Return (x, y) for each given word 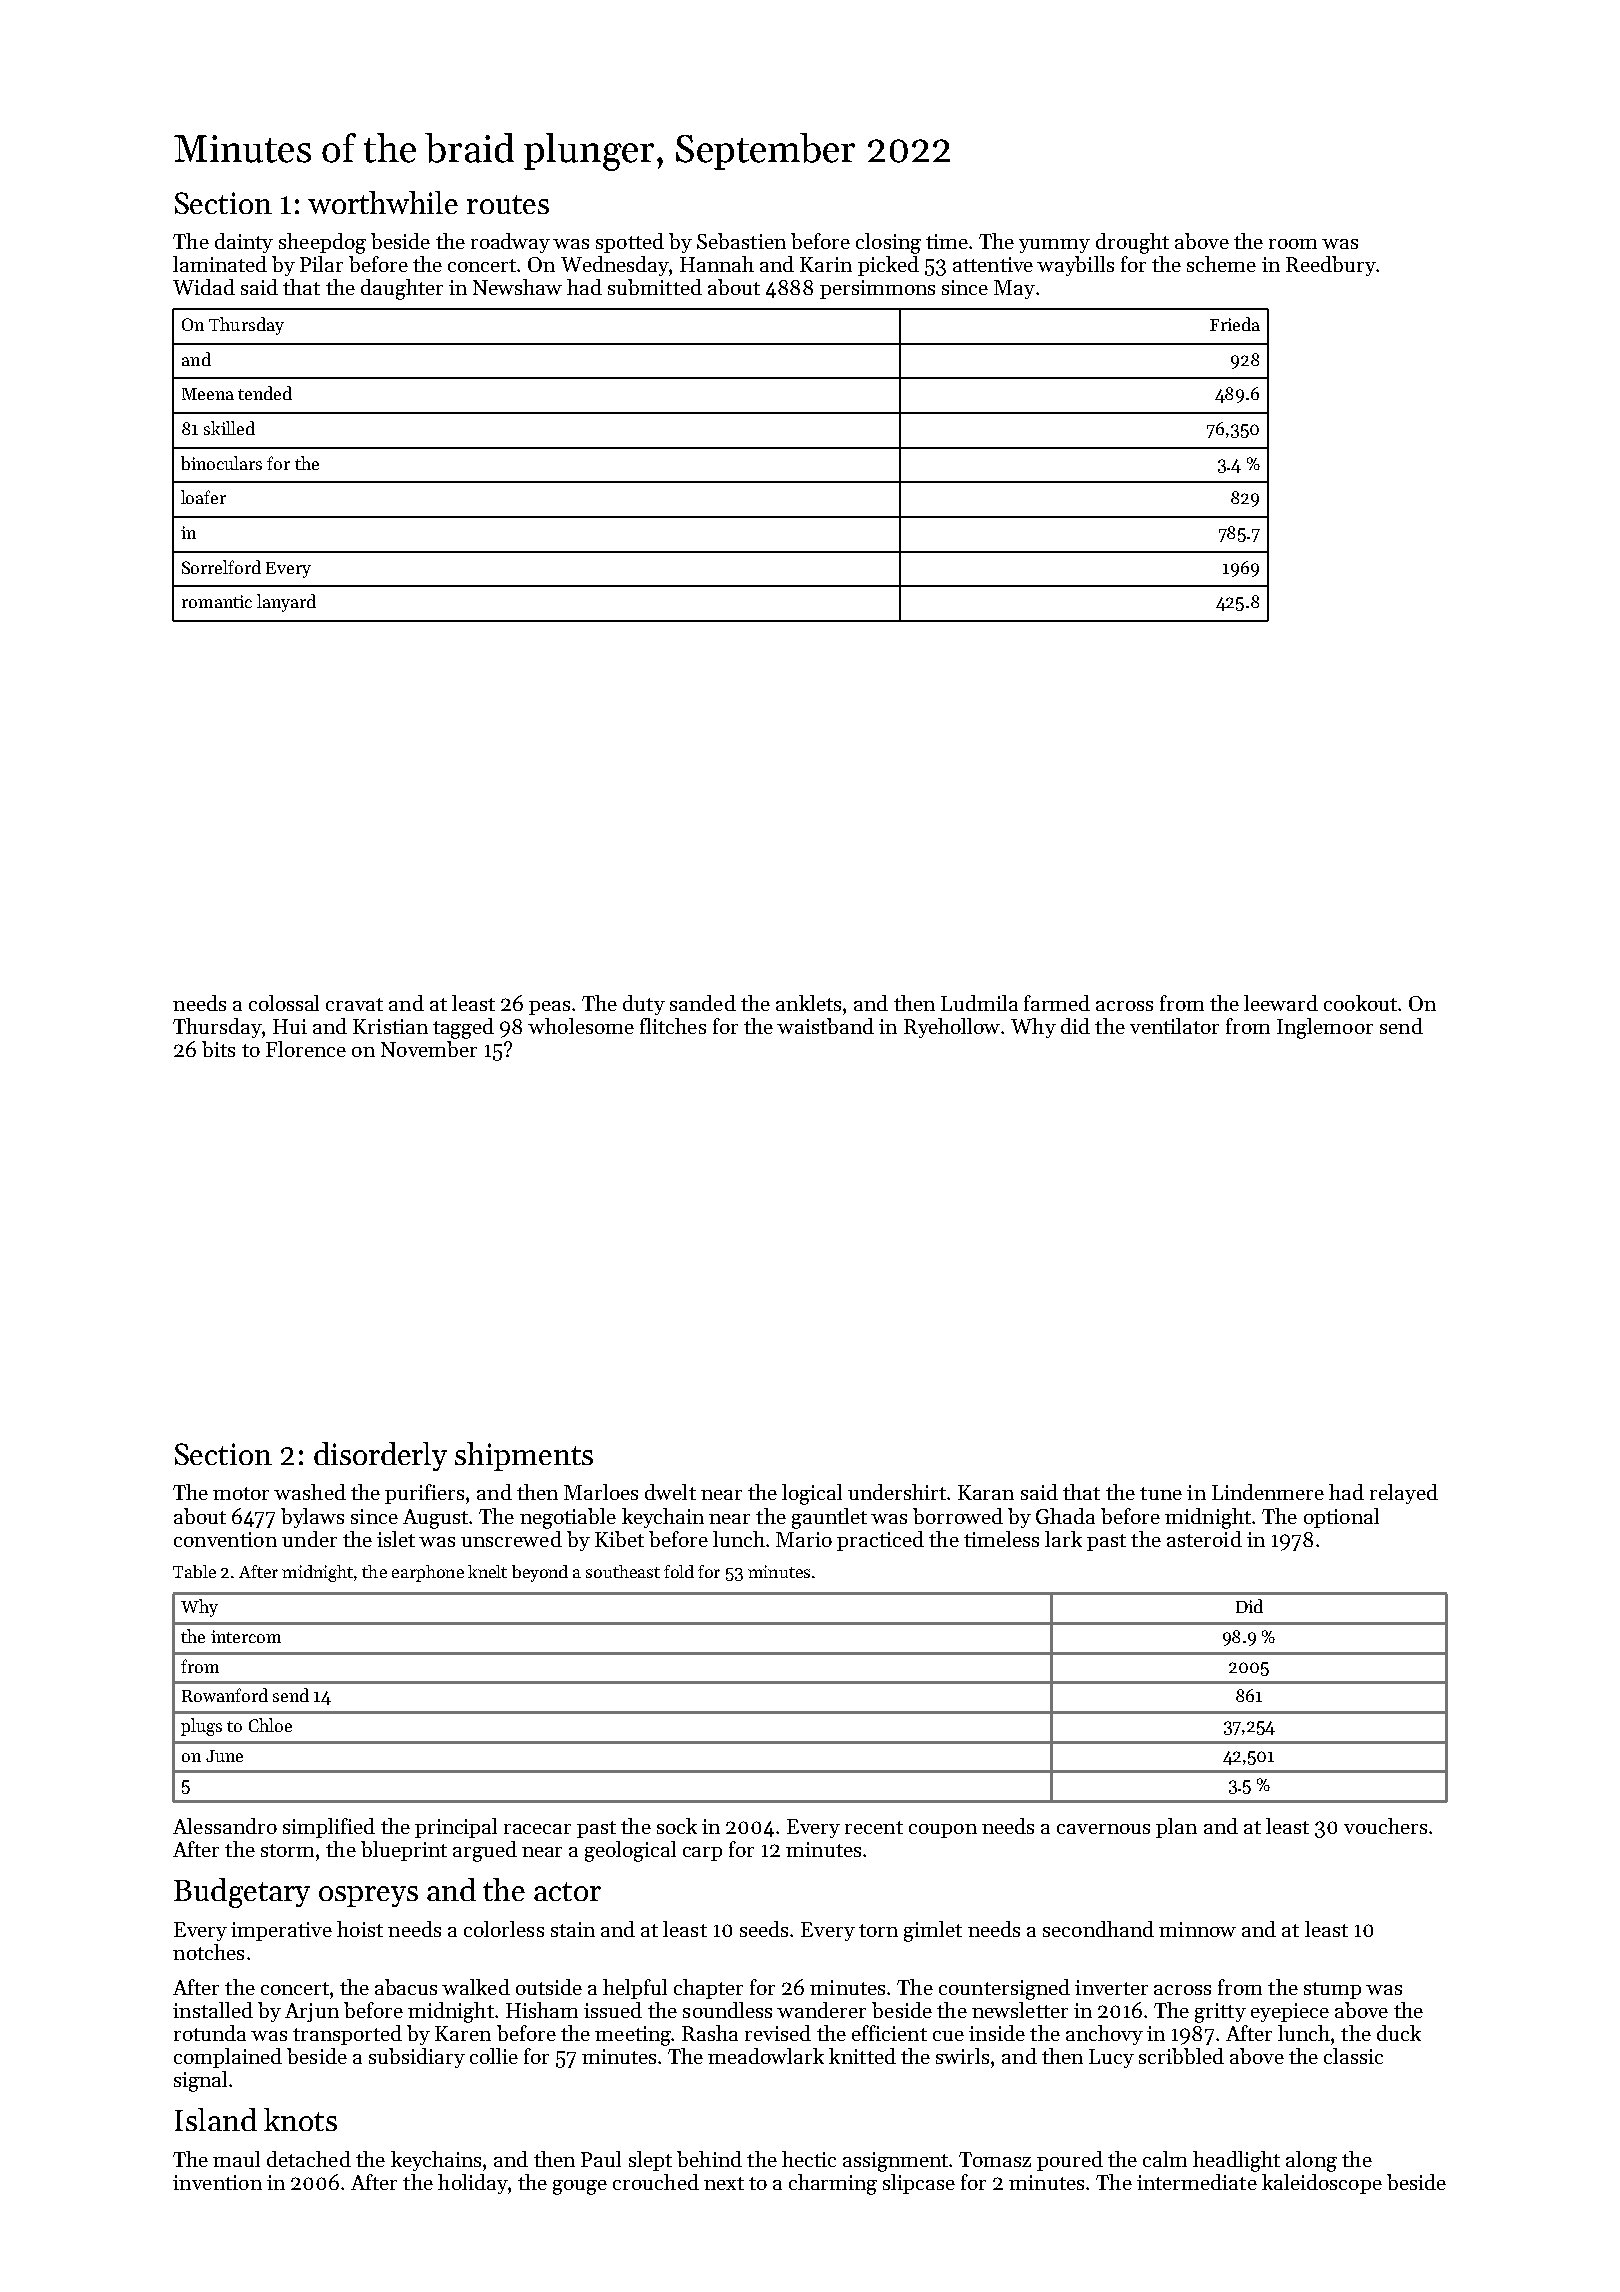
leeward (1281, 1003)
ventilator (1174, 1026)
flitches (673, 1026)
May (1014, 289)
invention (217, 2182)
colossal (284, 1003)
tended (265, 393)
